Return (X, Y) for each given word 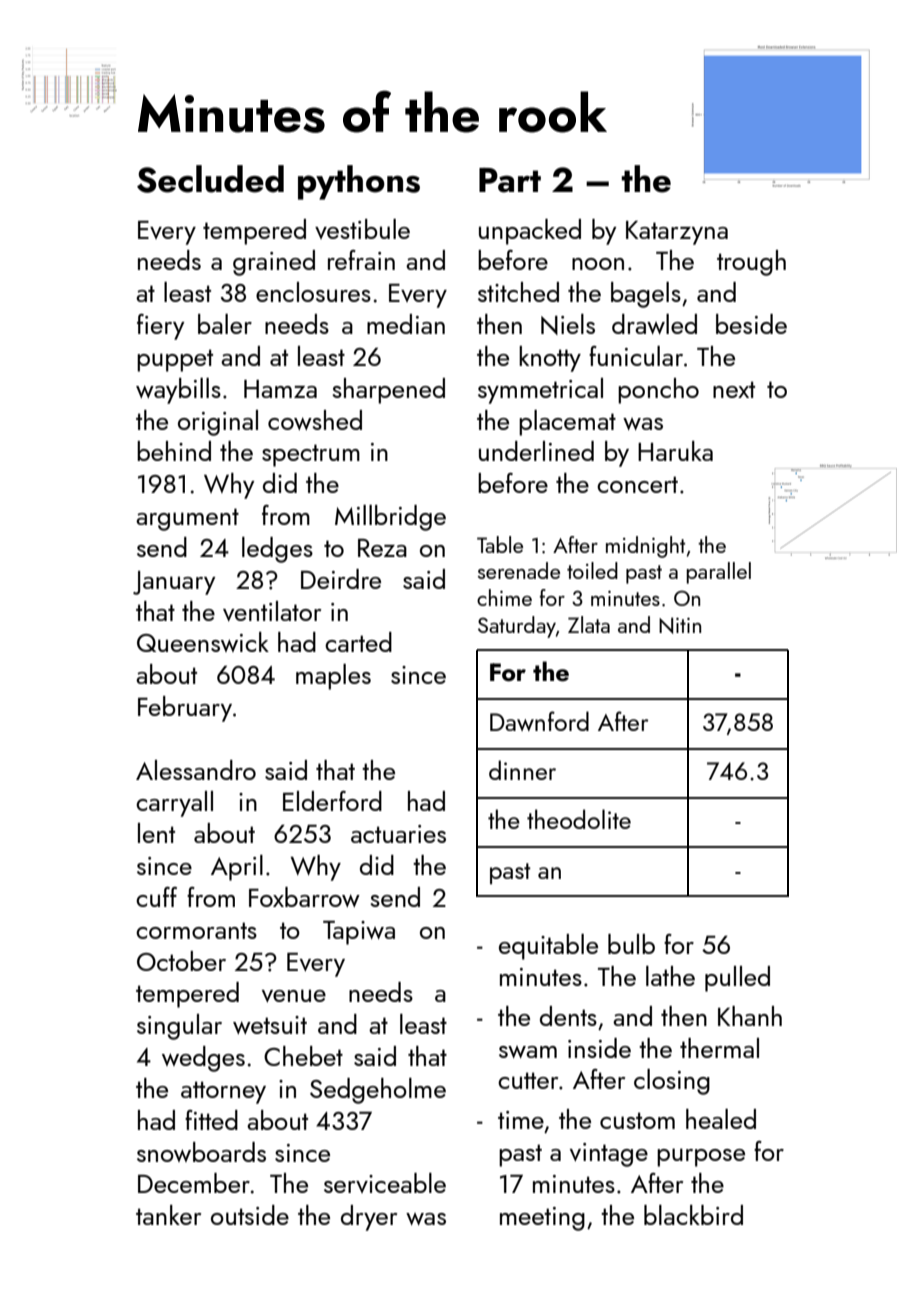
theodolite (579, 819)
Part (510, 180)
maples (333, 677)
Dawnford (539, 721)
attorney (223, 1092)
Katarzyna (677, 233)
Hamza (280, 389)
